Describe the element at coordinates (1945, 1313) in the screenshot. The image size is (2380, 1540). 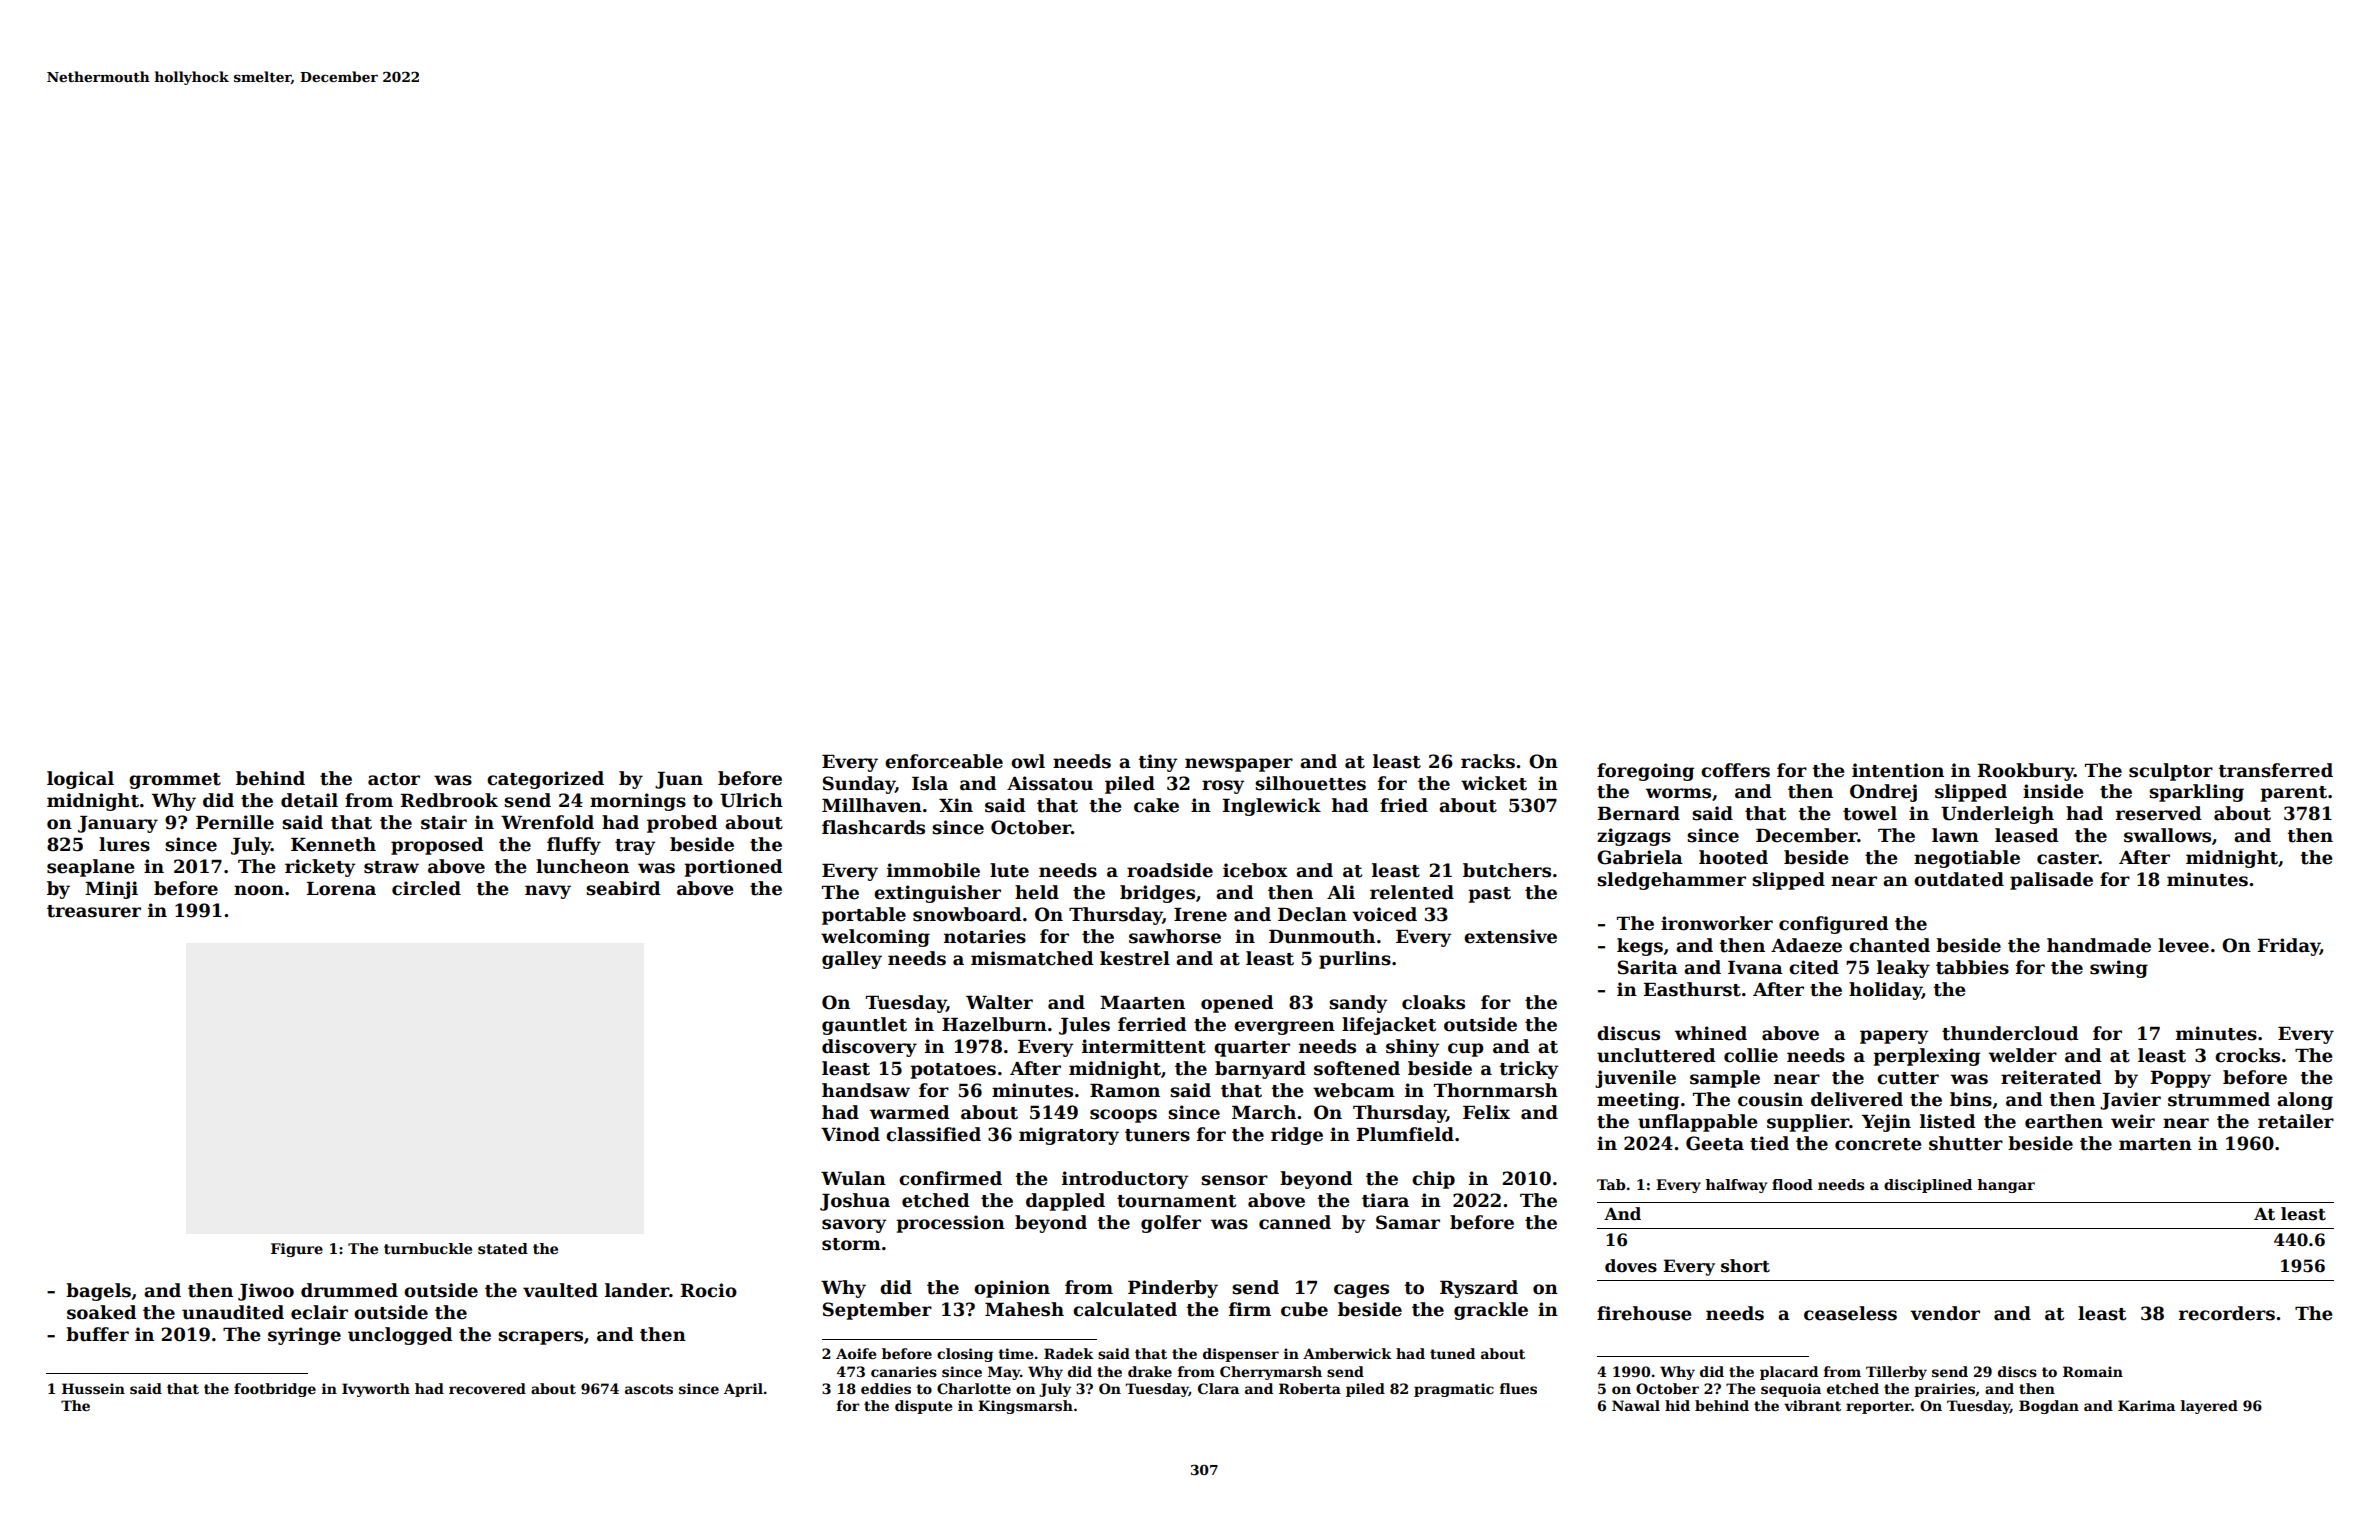
I see `vendor` at that location.
